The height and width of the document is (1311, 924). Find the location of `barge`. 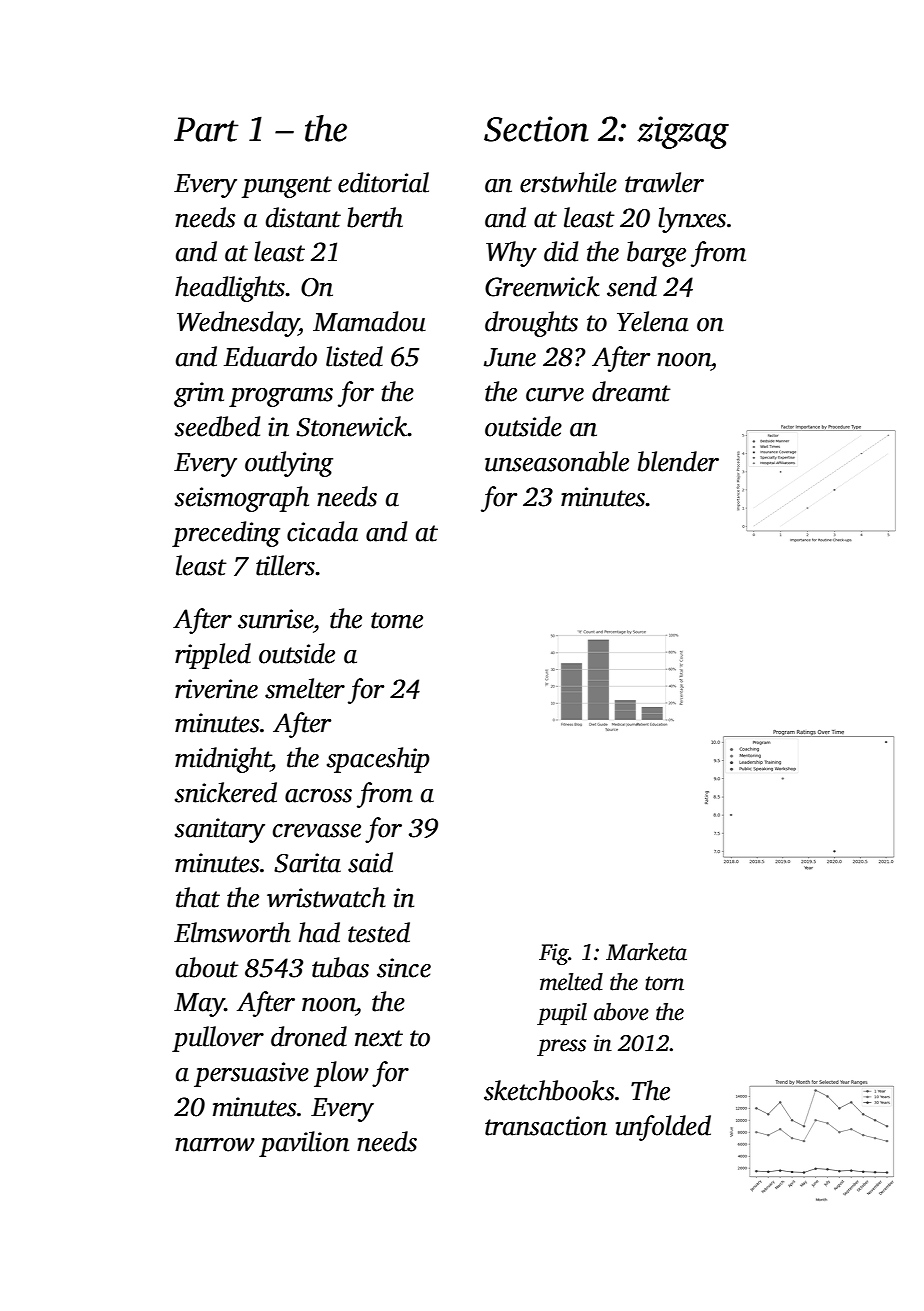

barge is located at coordinates (656, 254).
